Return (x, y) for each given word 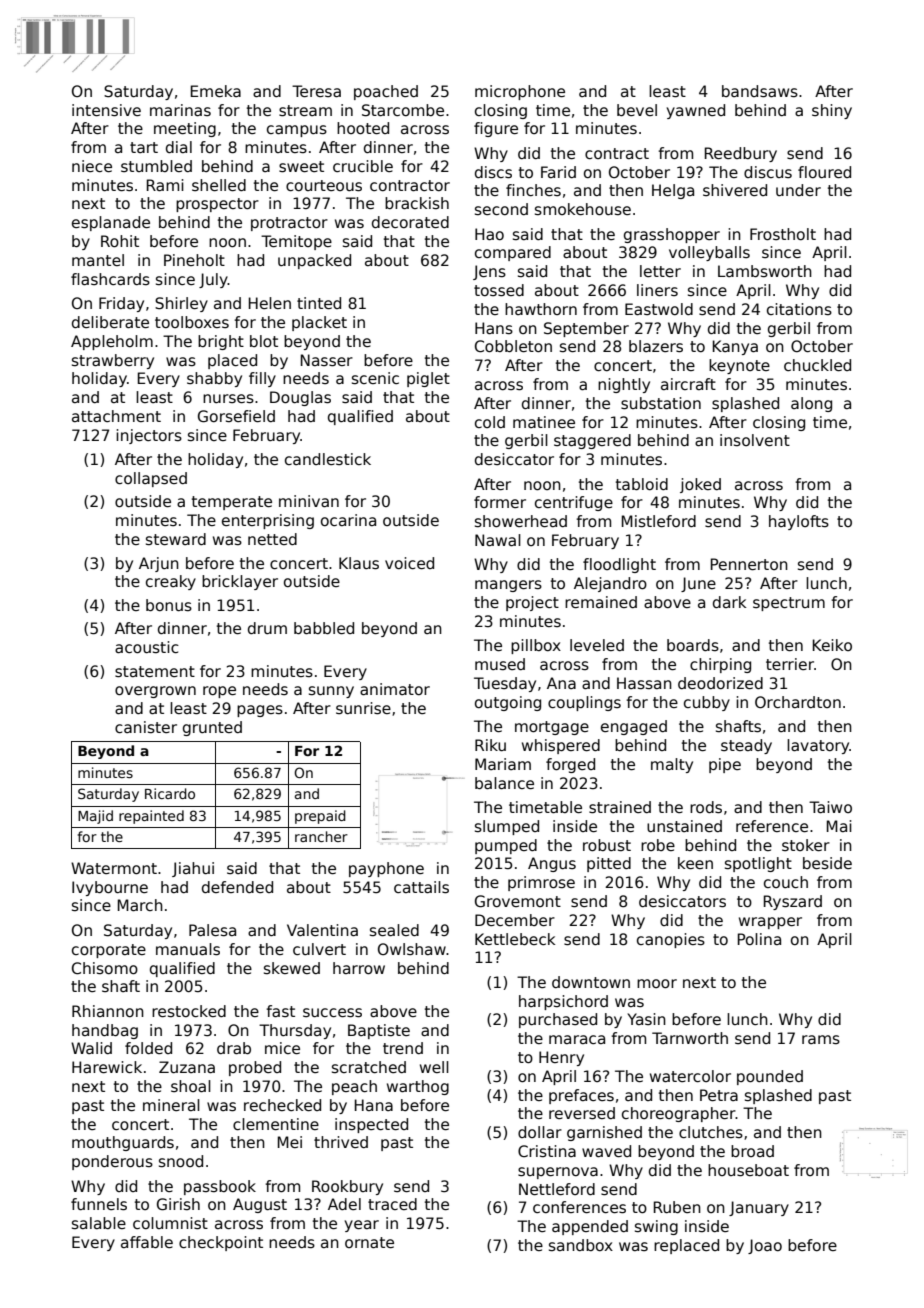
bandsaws (760, 91)
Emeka (216, 91)
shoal (191, 1086)
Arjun (159, 564)
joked (700, 485)
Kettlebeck (515, 939)
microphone (520, 92)
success (332, 1013)
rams (821, 1039)
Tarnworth (690, 1038)
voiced (409, 563)
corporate (109, 951)
